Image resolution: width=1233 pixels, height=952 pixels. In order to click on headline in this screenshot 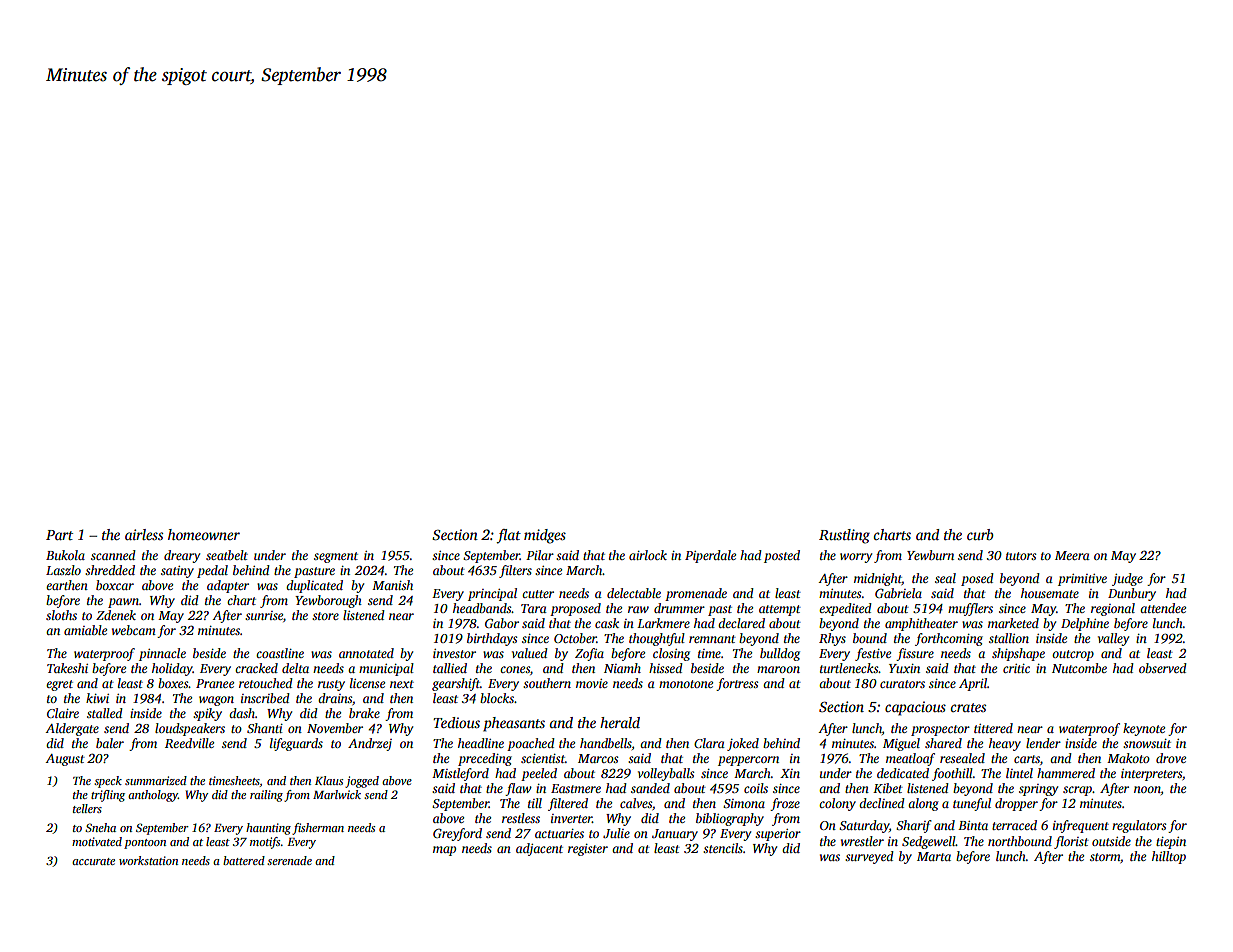, I will do `click(481, 743)`.
